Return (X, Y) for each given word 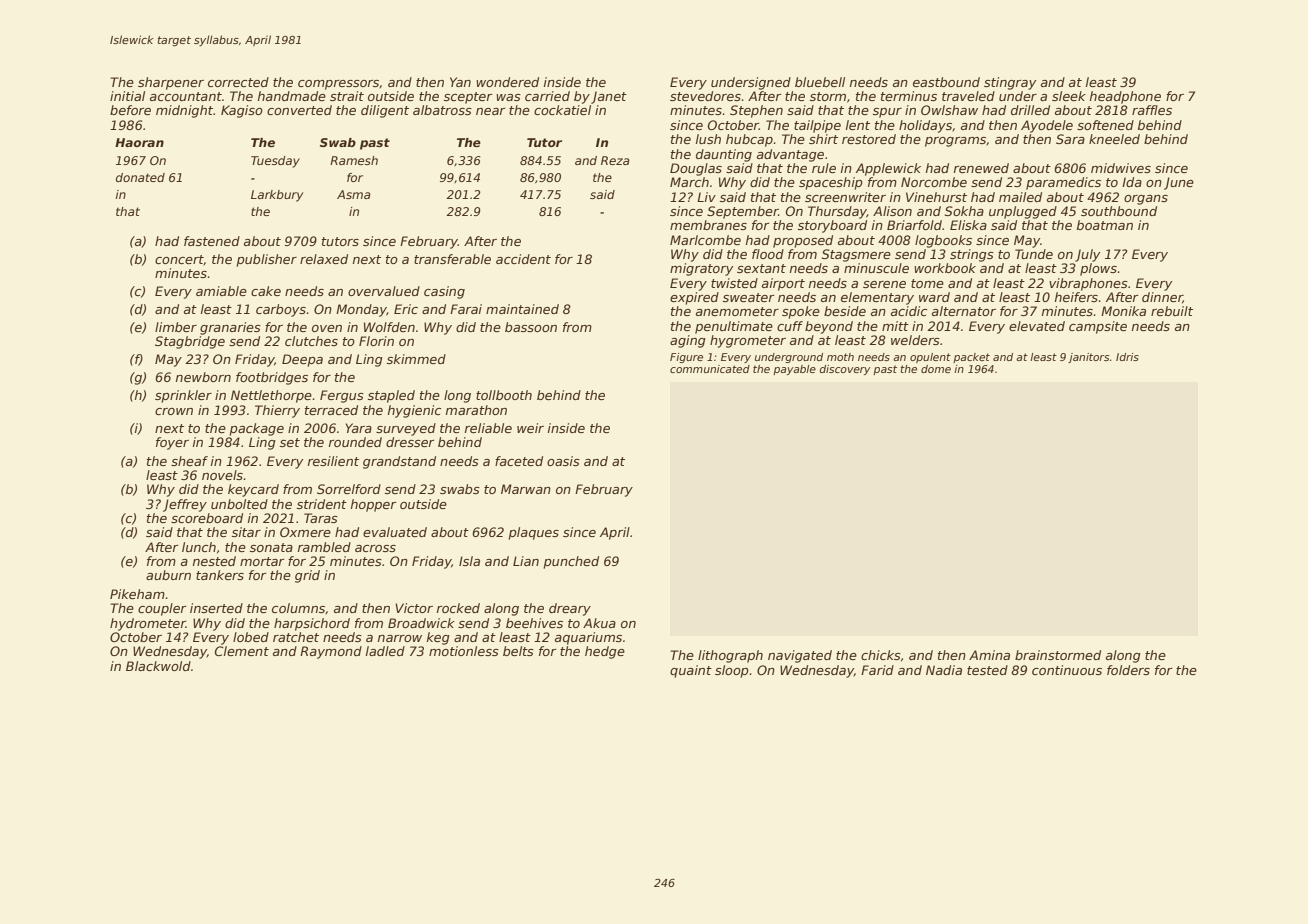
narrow (400, 638)
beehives (534, 623)
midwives (1121, 168)
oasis (563, 461)
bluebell (820, 82)
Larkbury (277, 196)
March (689, 182)
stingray (1010, 83)
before (130, 110)
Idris (1127, 357)
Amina (989, 655)
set (290, 442)
